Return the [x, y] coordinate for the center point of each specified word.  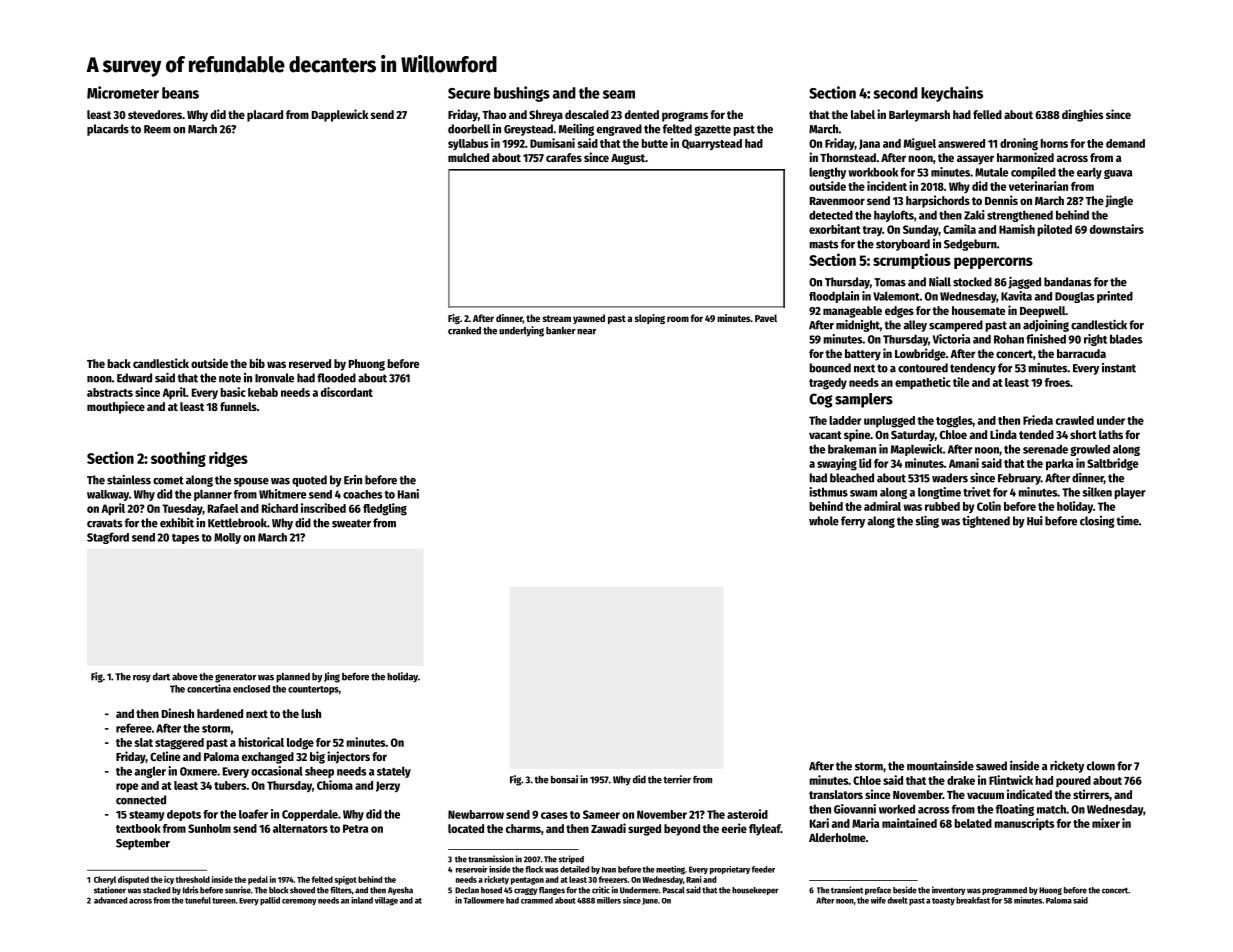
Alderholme [837, 837]
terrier [677, 779]
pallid [270, 901]
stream [557, 318]
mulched [468, 157]
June [650, 901]
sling [927, 521]
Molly [227, 538]
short [1083, 434]
